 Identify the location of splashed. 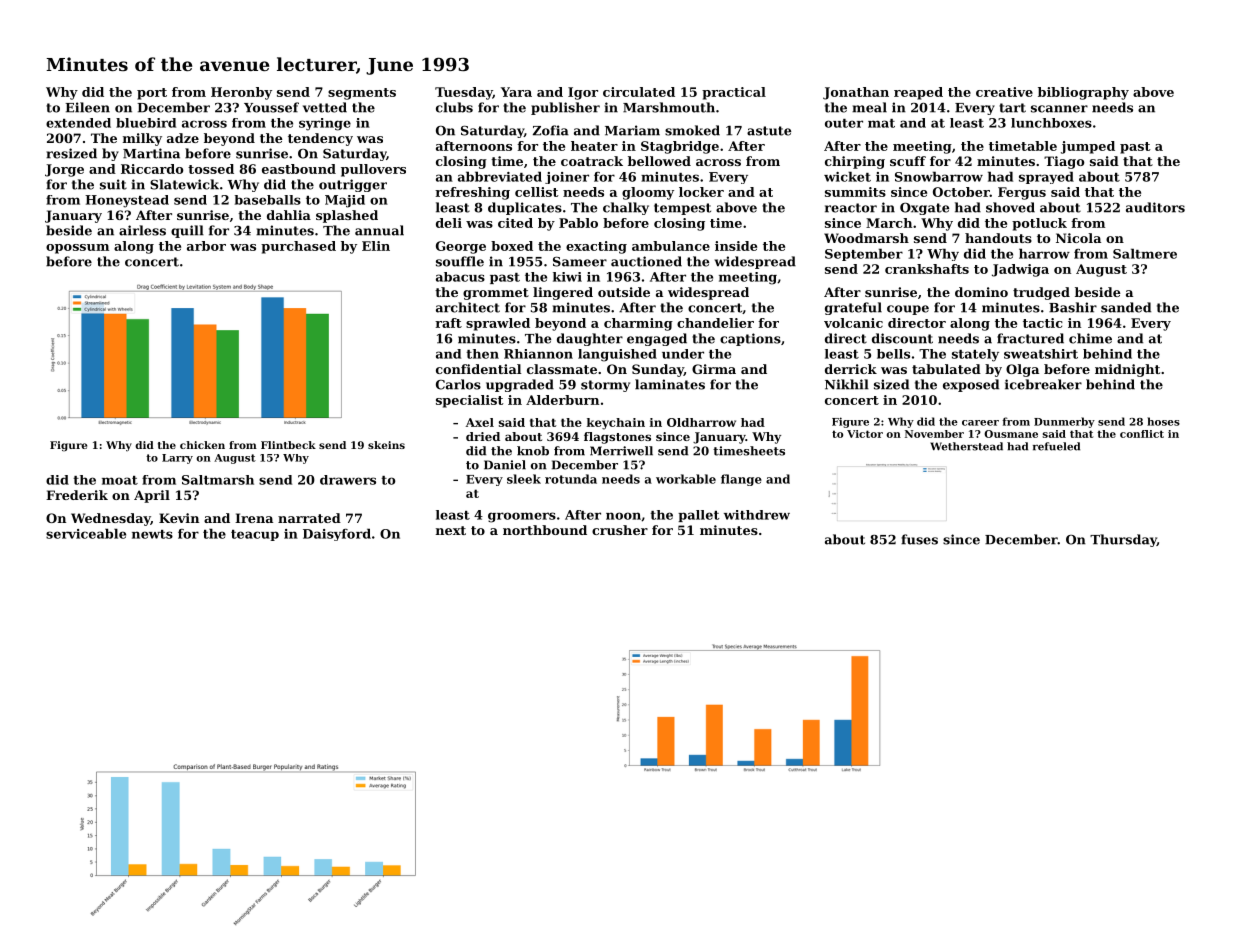
(347, 216).
